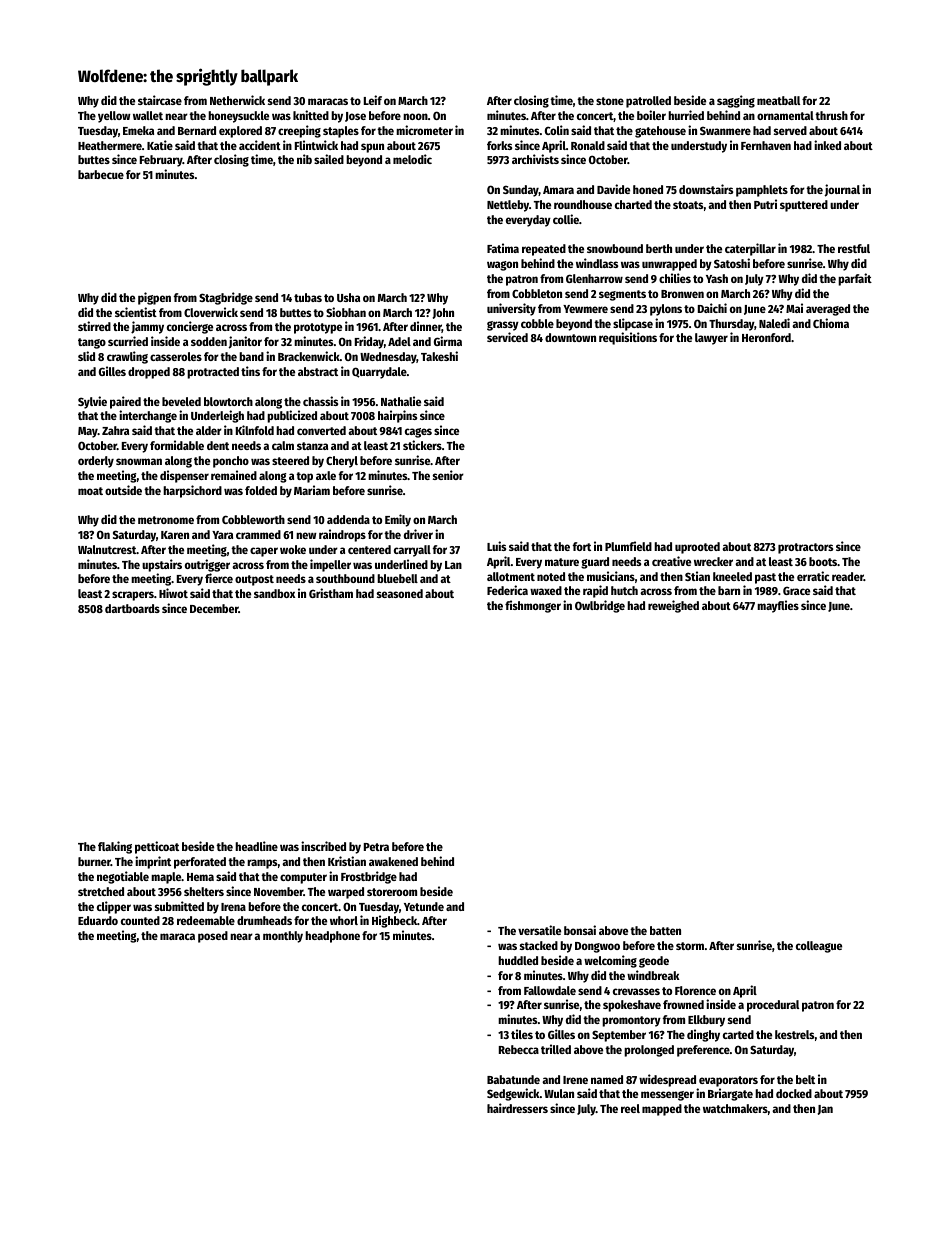 The width and height of the screenshot is (952, 1233). What do you see at coordinates (778, 100) in the screenshot?
I see `meatball` at bounding box center [778, 100].
